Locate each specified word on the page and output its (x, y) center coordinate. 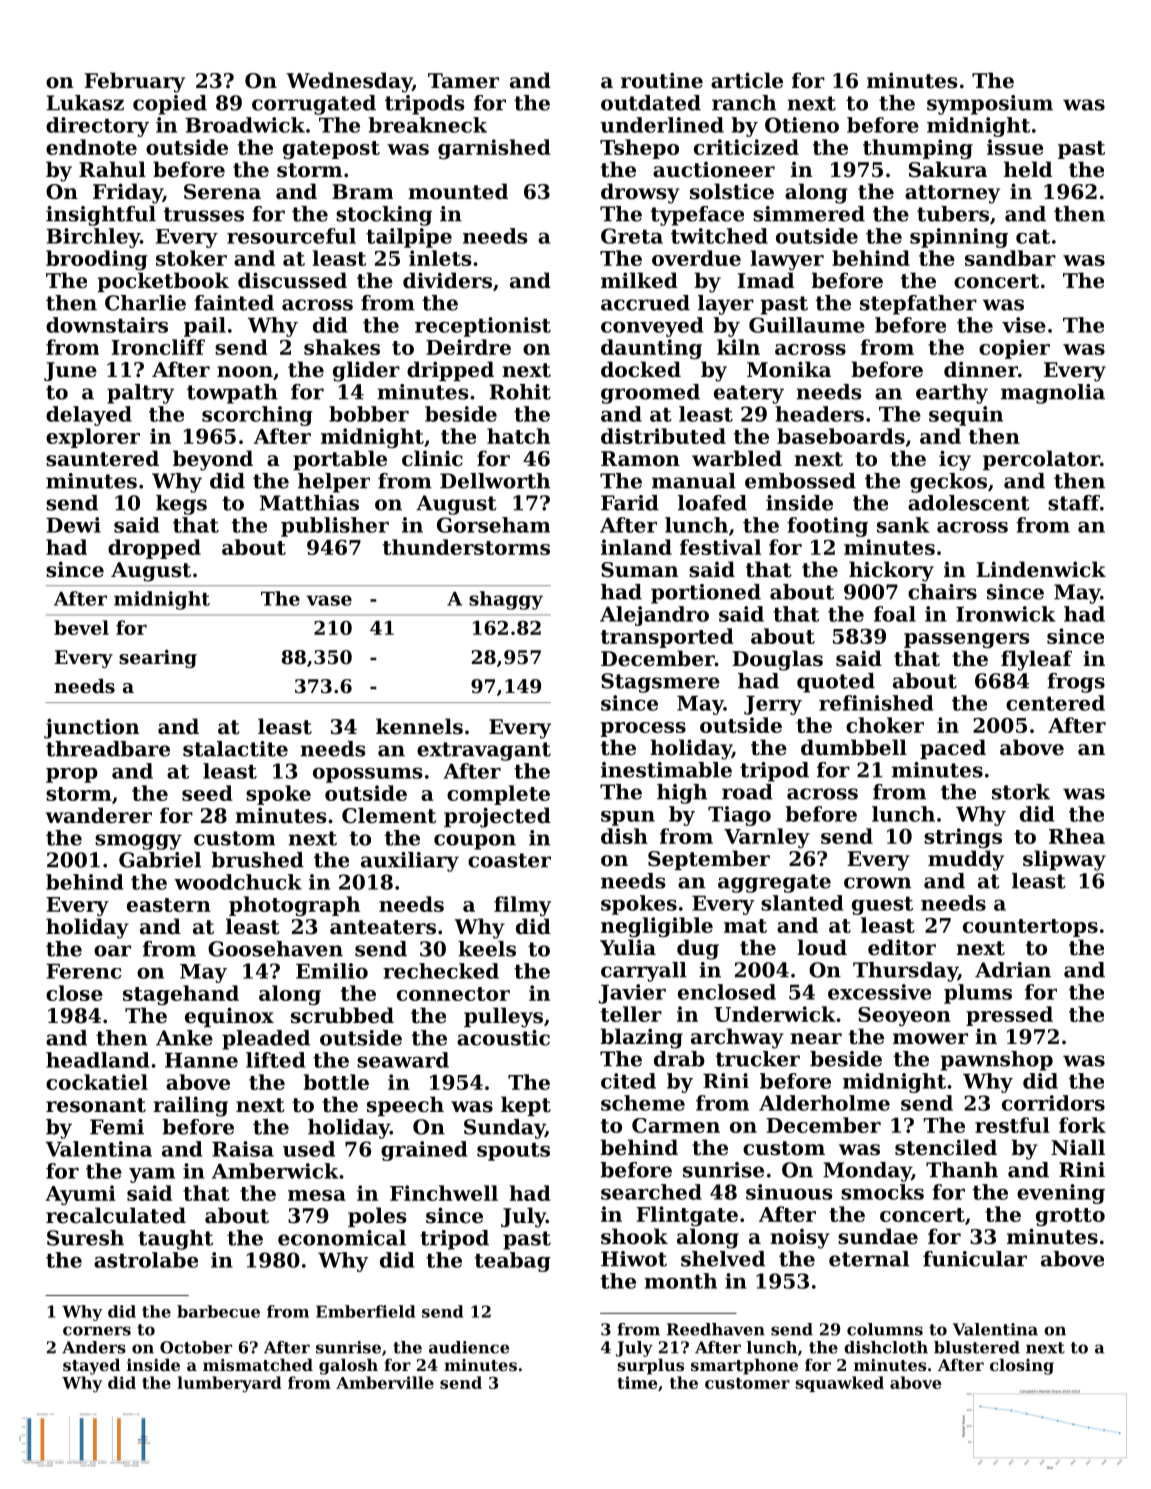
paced (953, 749)
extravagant (484, 751)
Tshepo (639, 149)
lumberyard (229, 1384)
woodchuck (238, 882)
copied (170, 105)
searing (158, 659)
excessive (879, 992)
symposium (990, 105)
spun (628, 818)
